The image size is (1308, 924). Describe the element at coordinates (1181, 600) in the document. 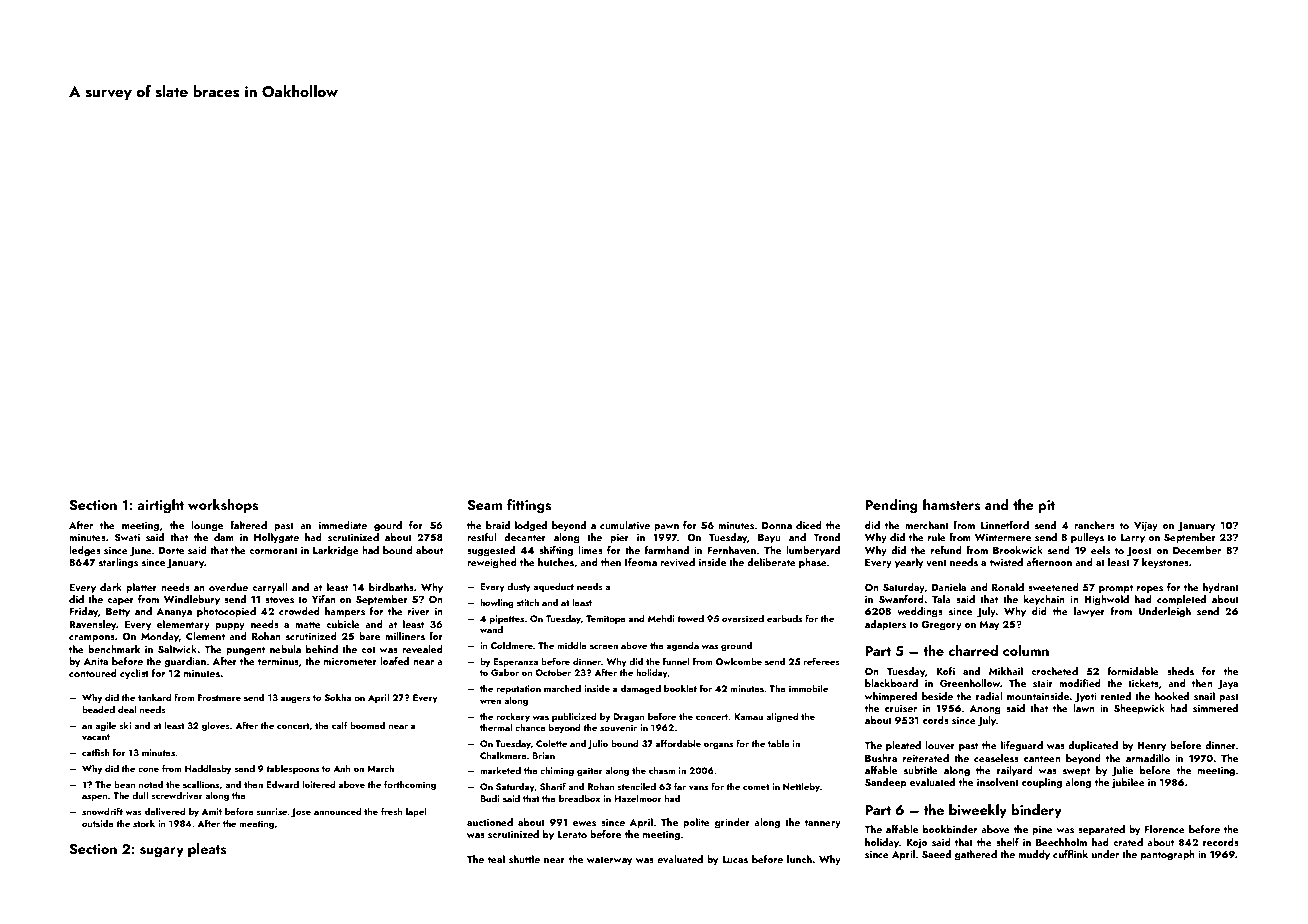

I see `completed` at that location.
